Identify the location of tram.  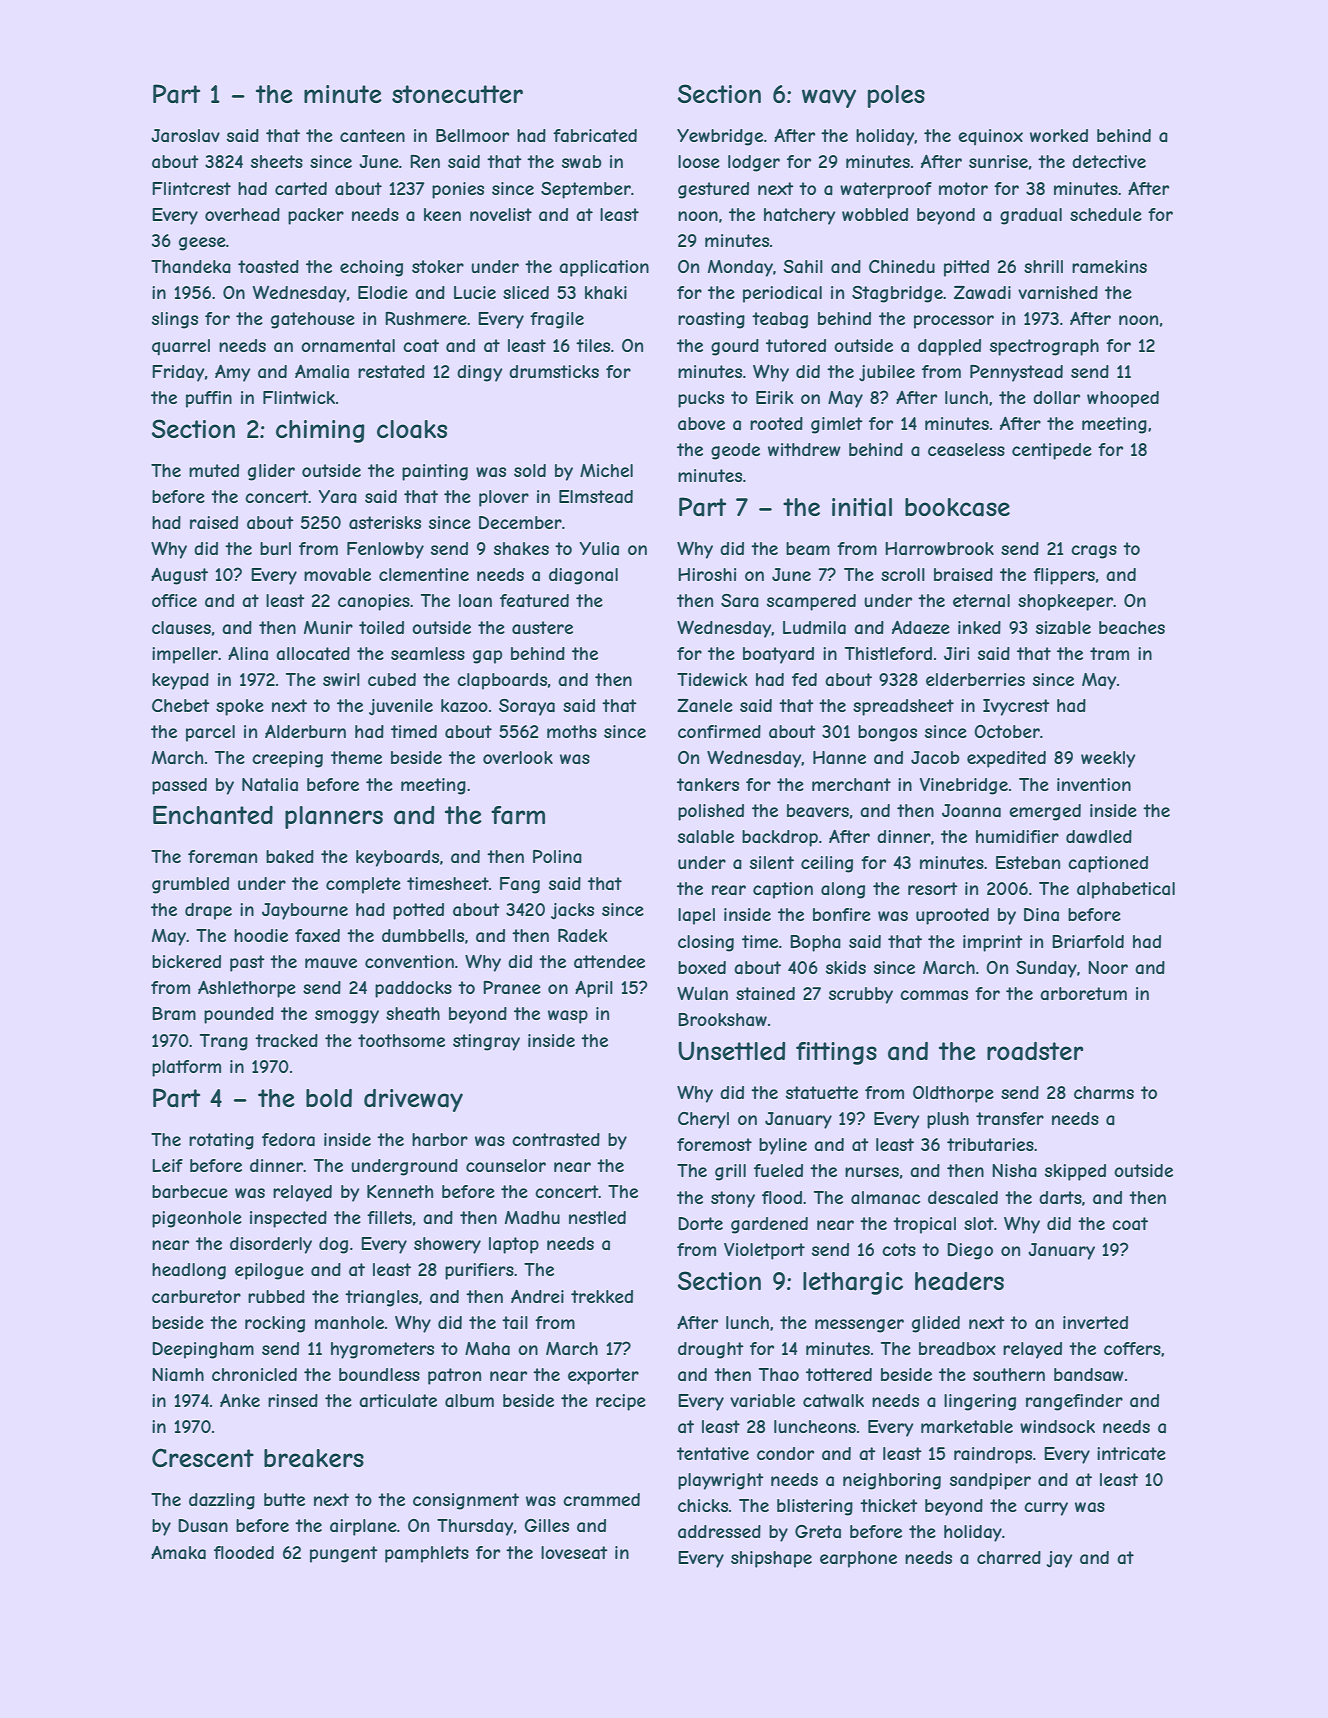
(1109, 653).
